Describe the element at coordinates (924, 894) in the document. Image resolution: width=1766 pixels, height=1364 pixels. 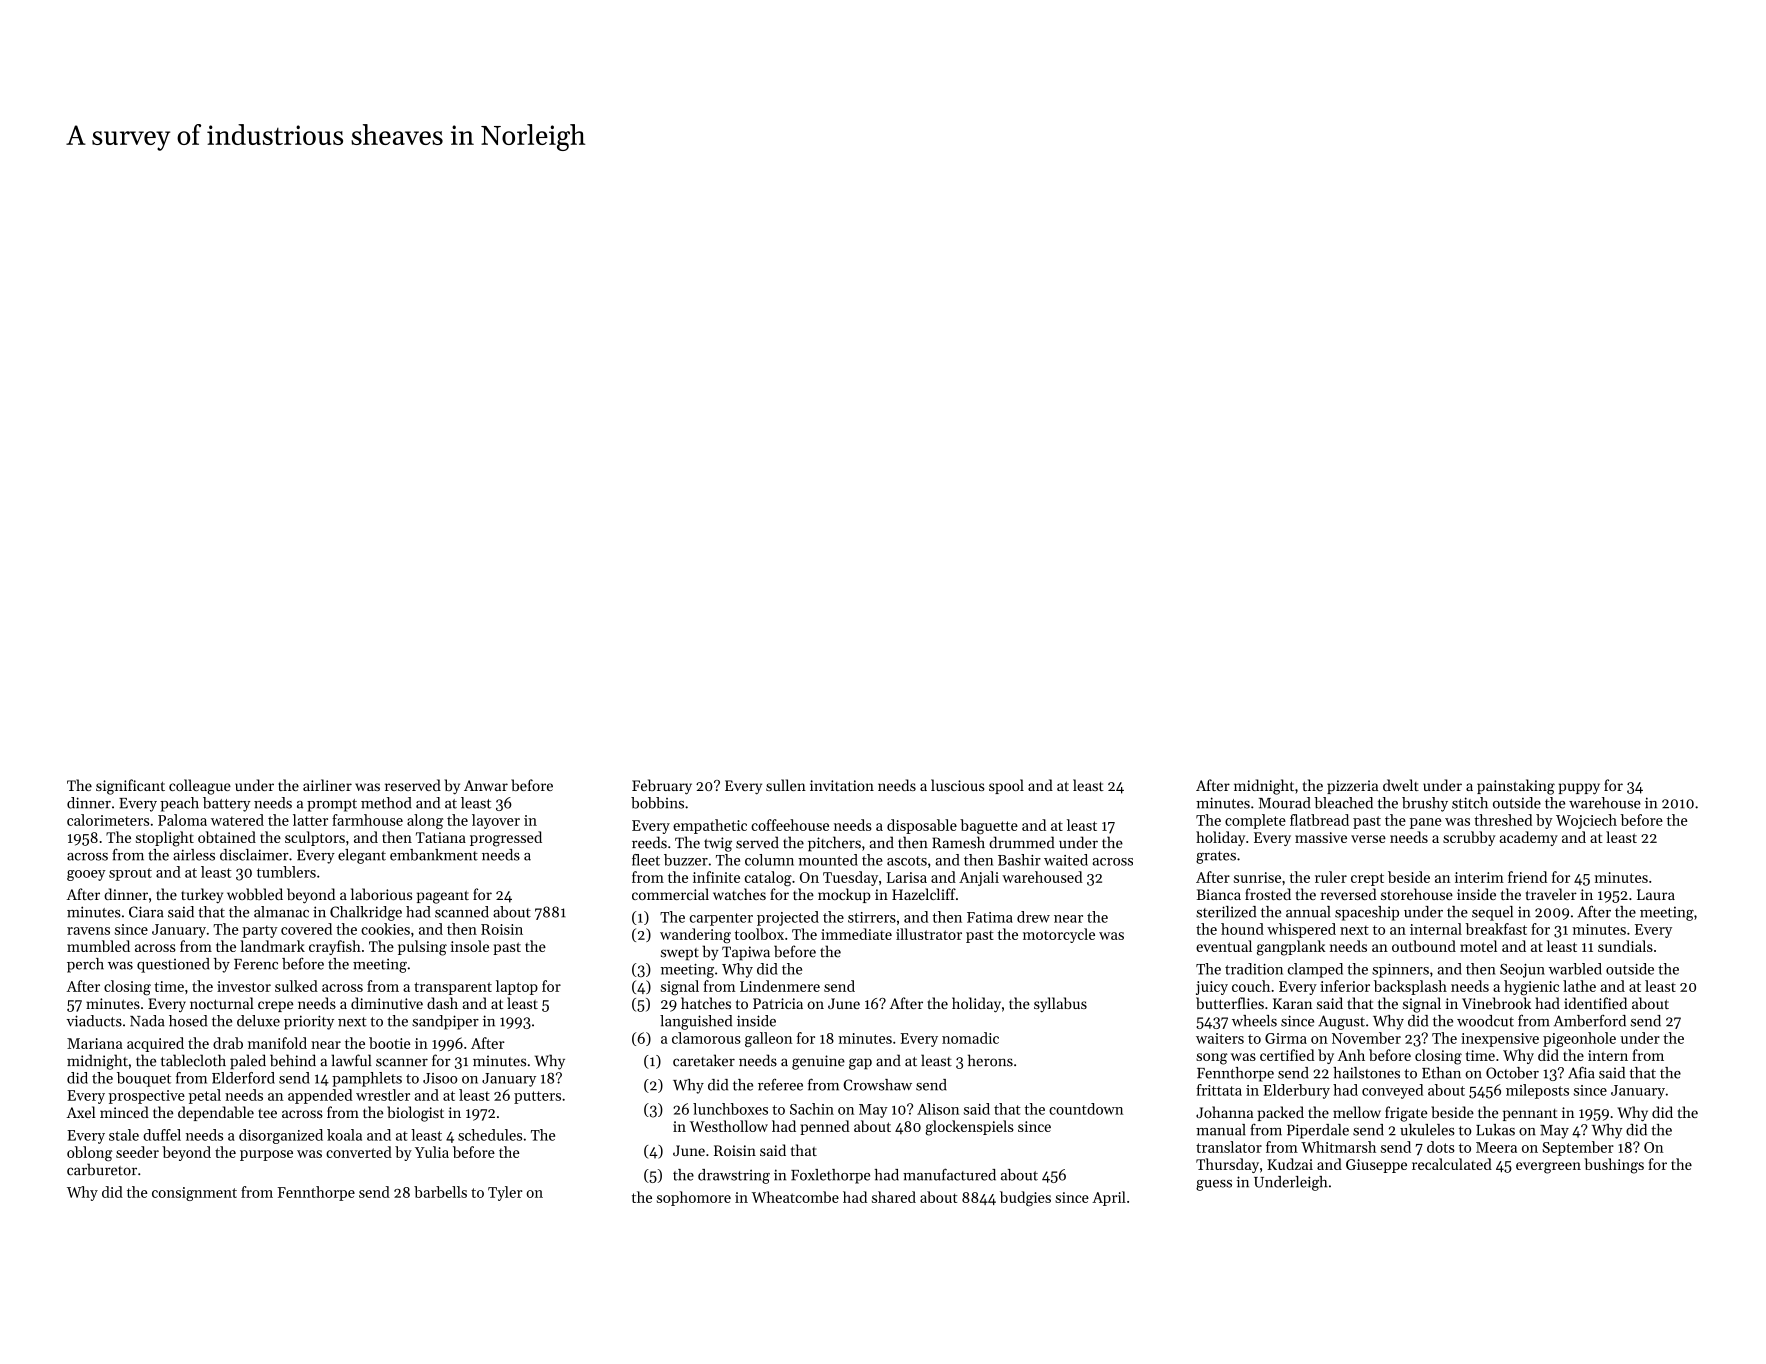
I see `Hazelcliff` at that location.
